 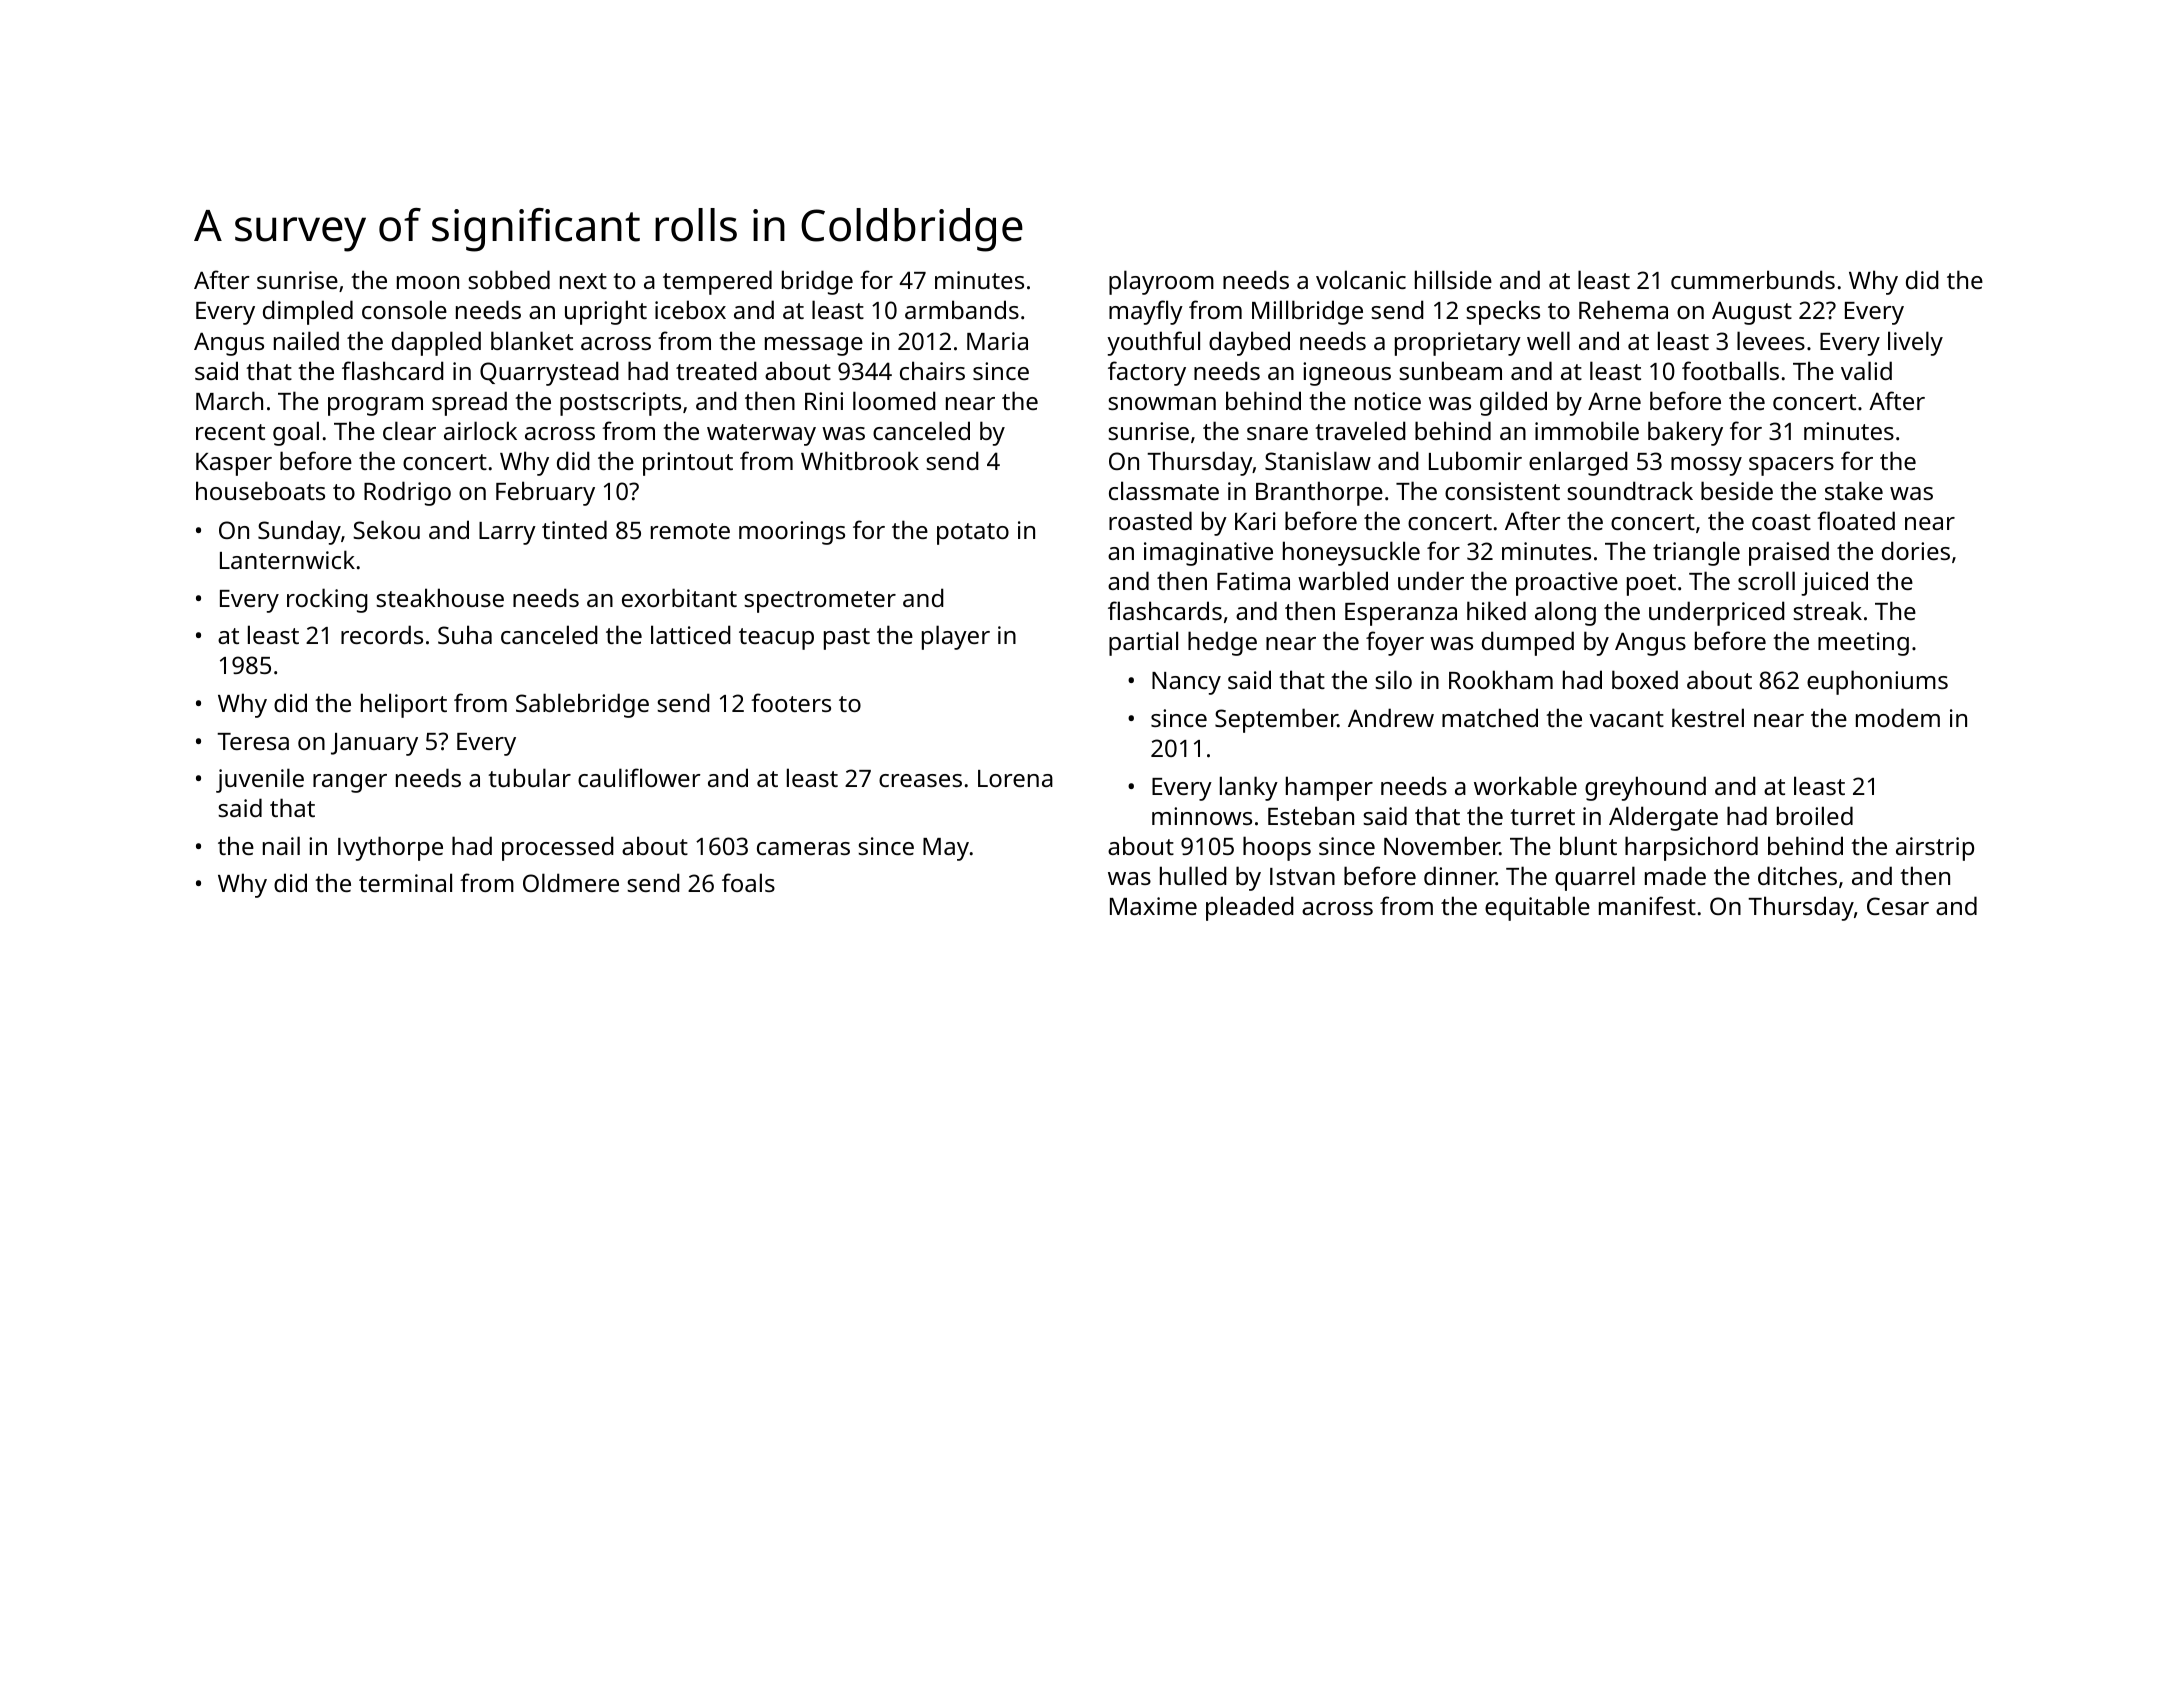 I want to click on mayfly, so click(x=1146, y=312).
